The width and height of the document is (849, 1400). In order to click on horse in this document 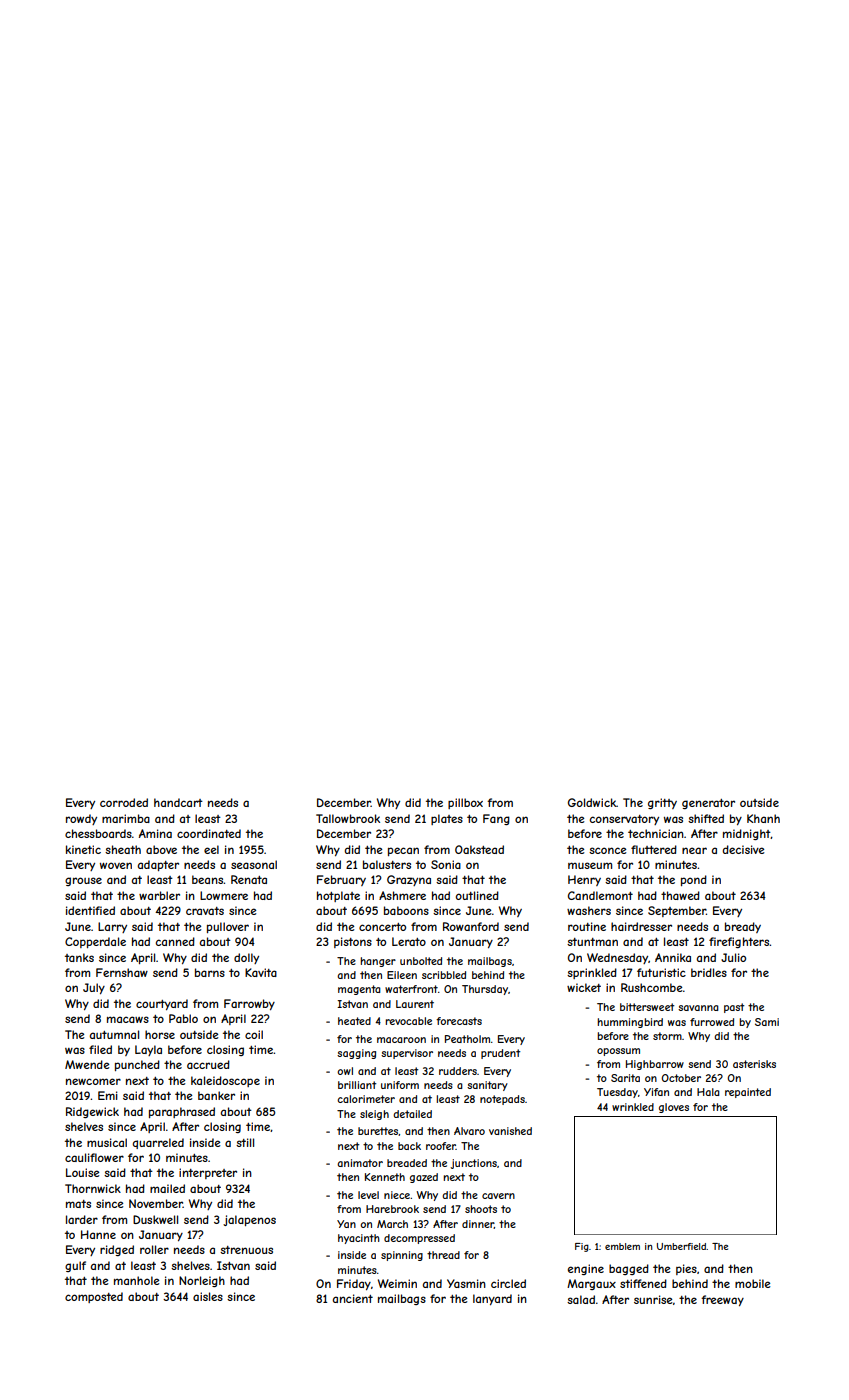, I will do `click(160, 1034)`.
